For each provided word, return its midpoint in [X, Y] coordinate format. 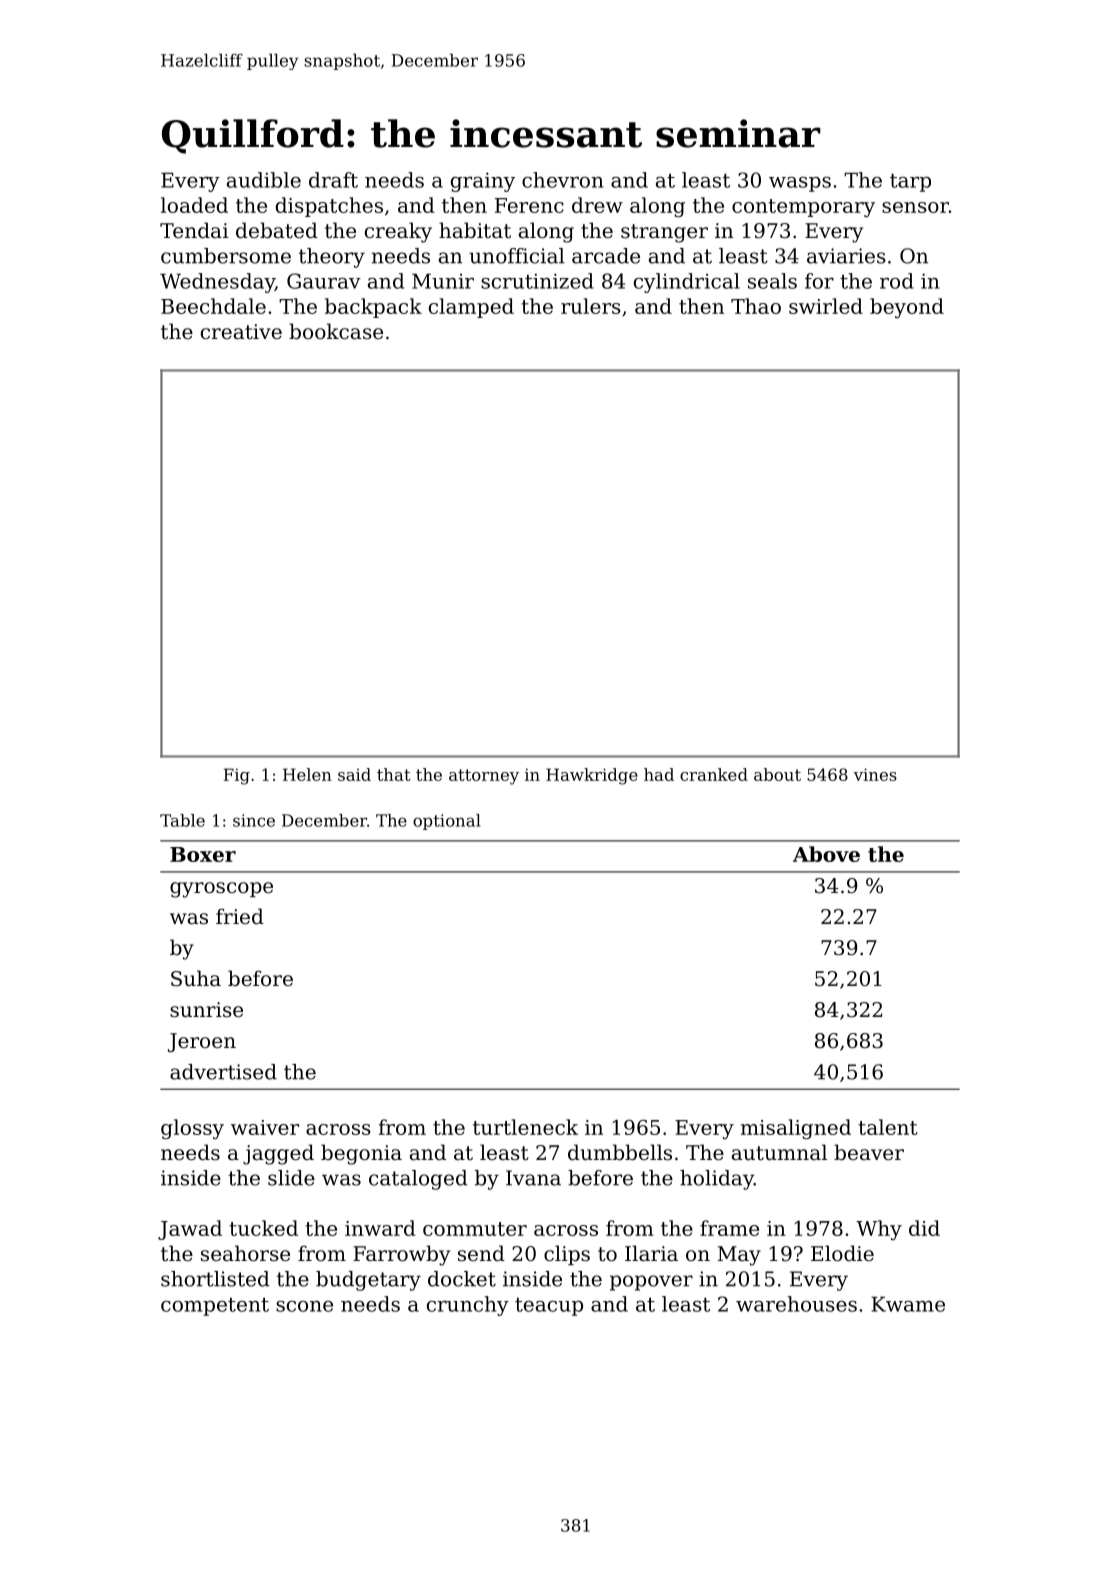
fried [240, 916]
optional [447, 822]
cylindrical [687, 283]
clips [567, 1255]
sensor [915, 207]
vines [875, 774]
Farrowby [401, 1255]
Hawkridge [592, 776]
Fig [236, 776]
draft [333, 180]
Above [826, 854]
